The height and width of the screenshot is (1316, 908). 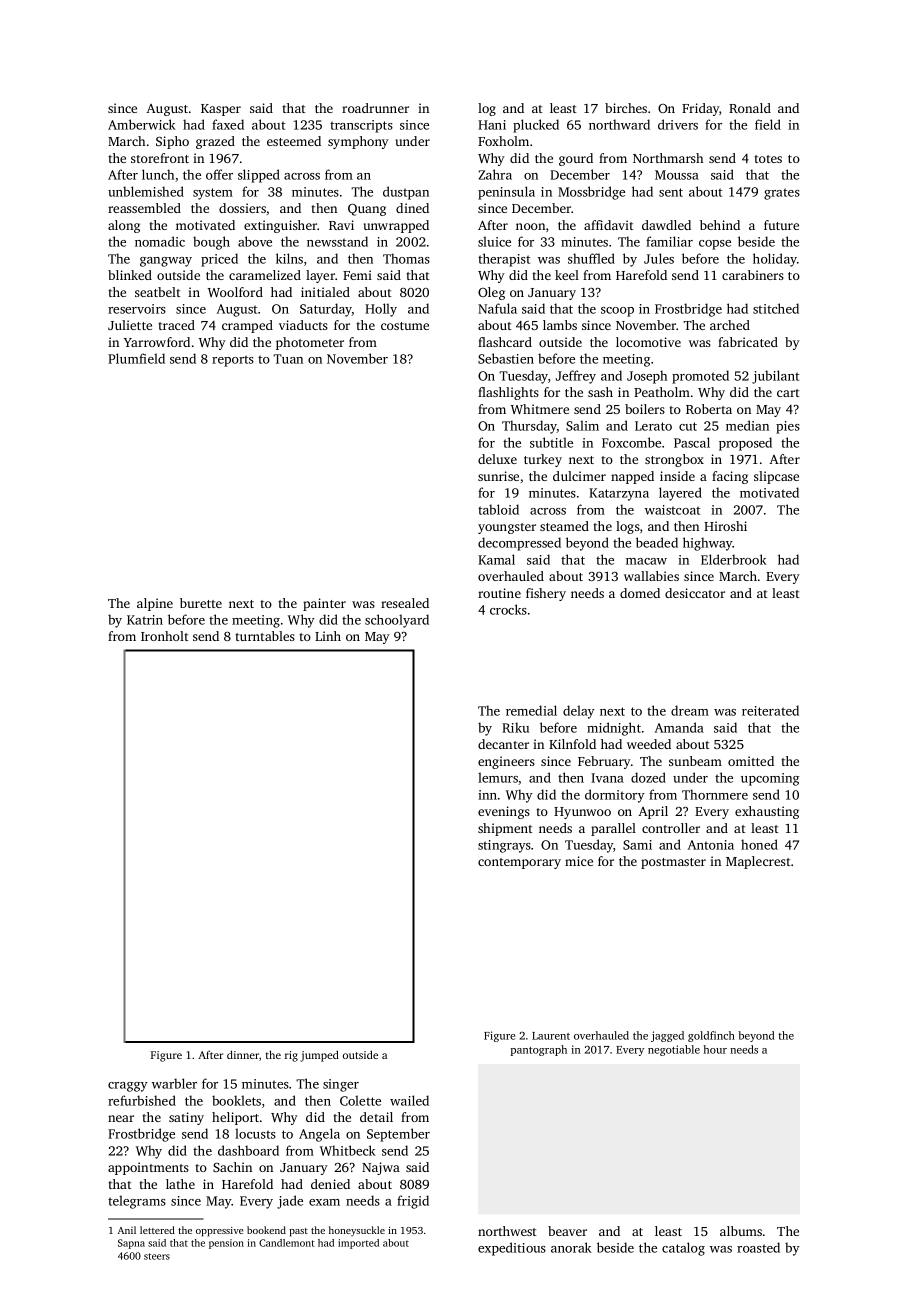 What do you see at coordinates (243, 1054) in the screenshot?
I see `dinner` at bounding box center [243, 1054].
